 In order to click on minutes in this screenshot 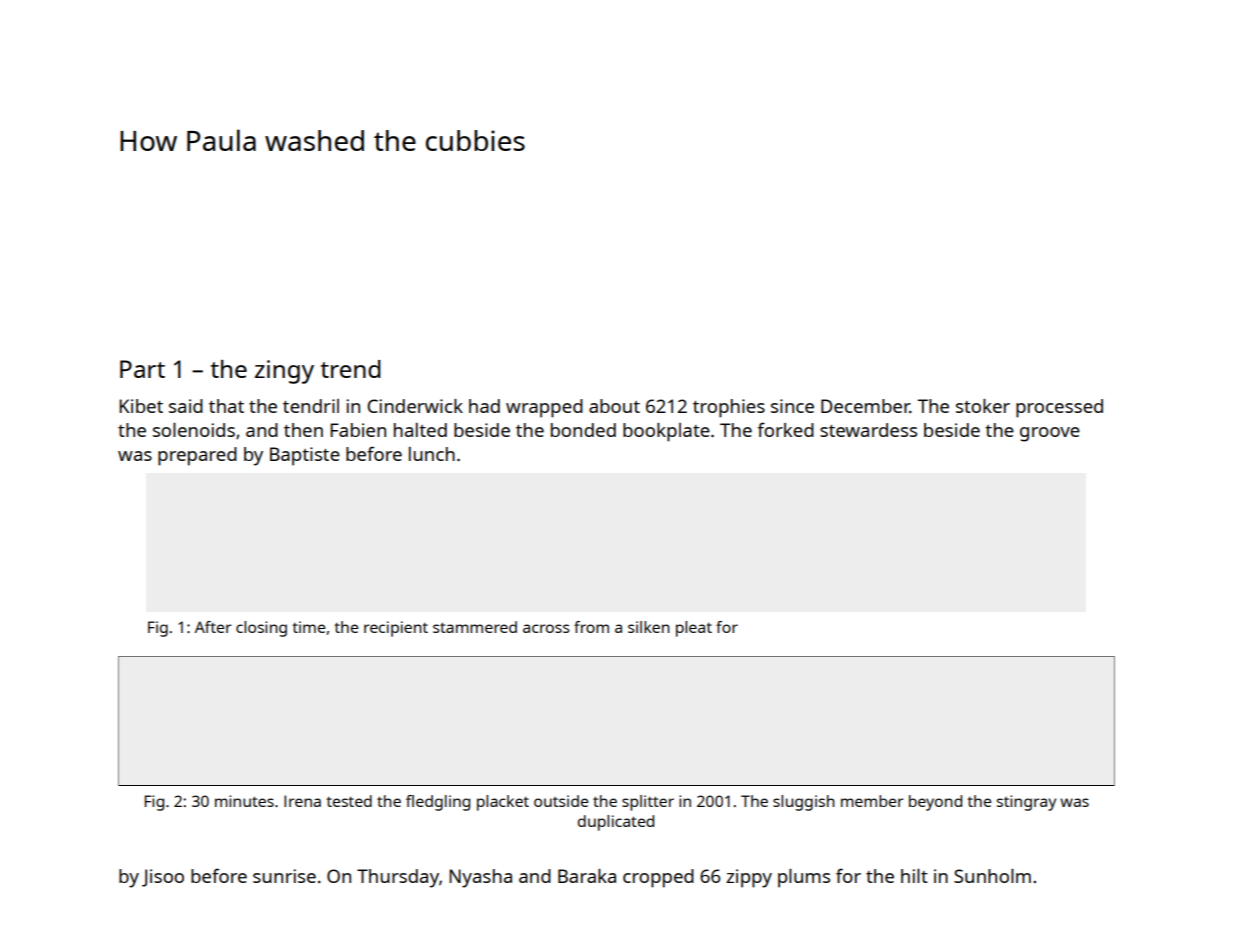, I will do `click(244, 801)`.
